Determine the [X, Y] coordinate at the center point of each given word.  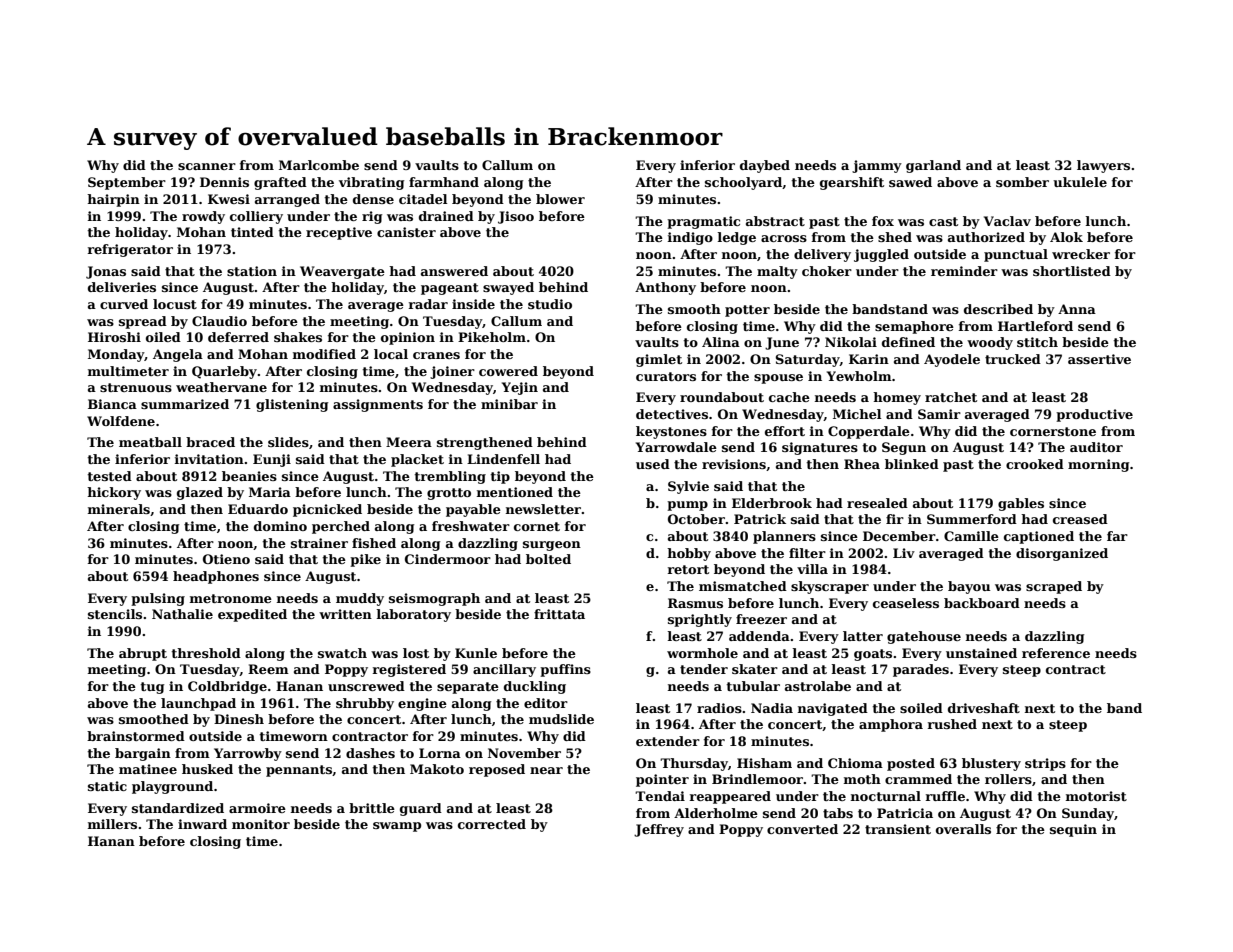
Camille [971, 536]
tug [152, 688]
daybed [765, 166]
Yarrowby [248, 754]
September [127, 183]
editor [546, 703]
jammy [877, 166]
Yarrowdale [676, 447]
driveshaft [984, 708]
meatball [150, 442]
